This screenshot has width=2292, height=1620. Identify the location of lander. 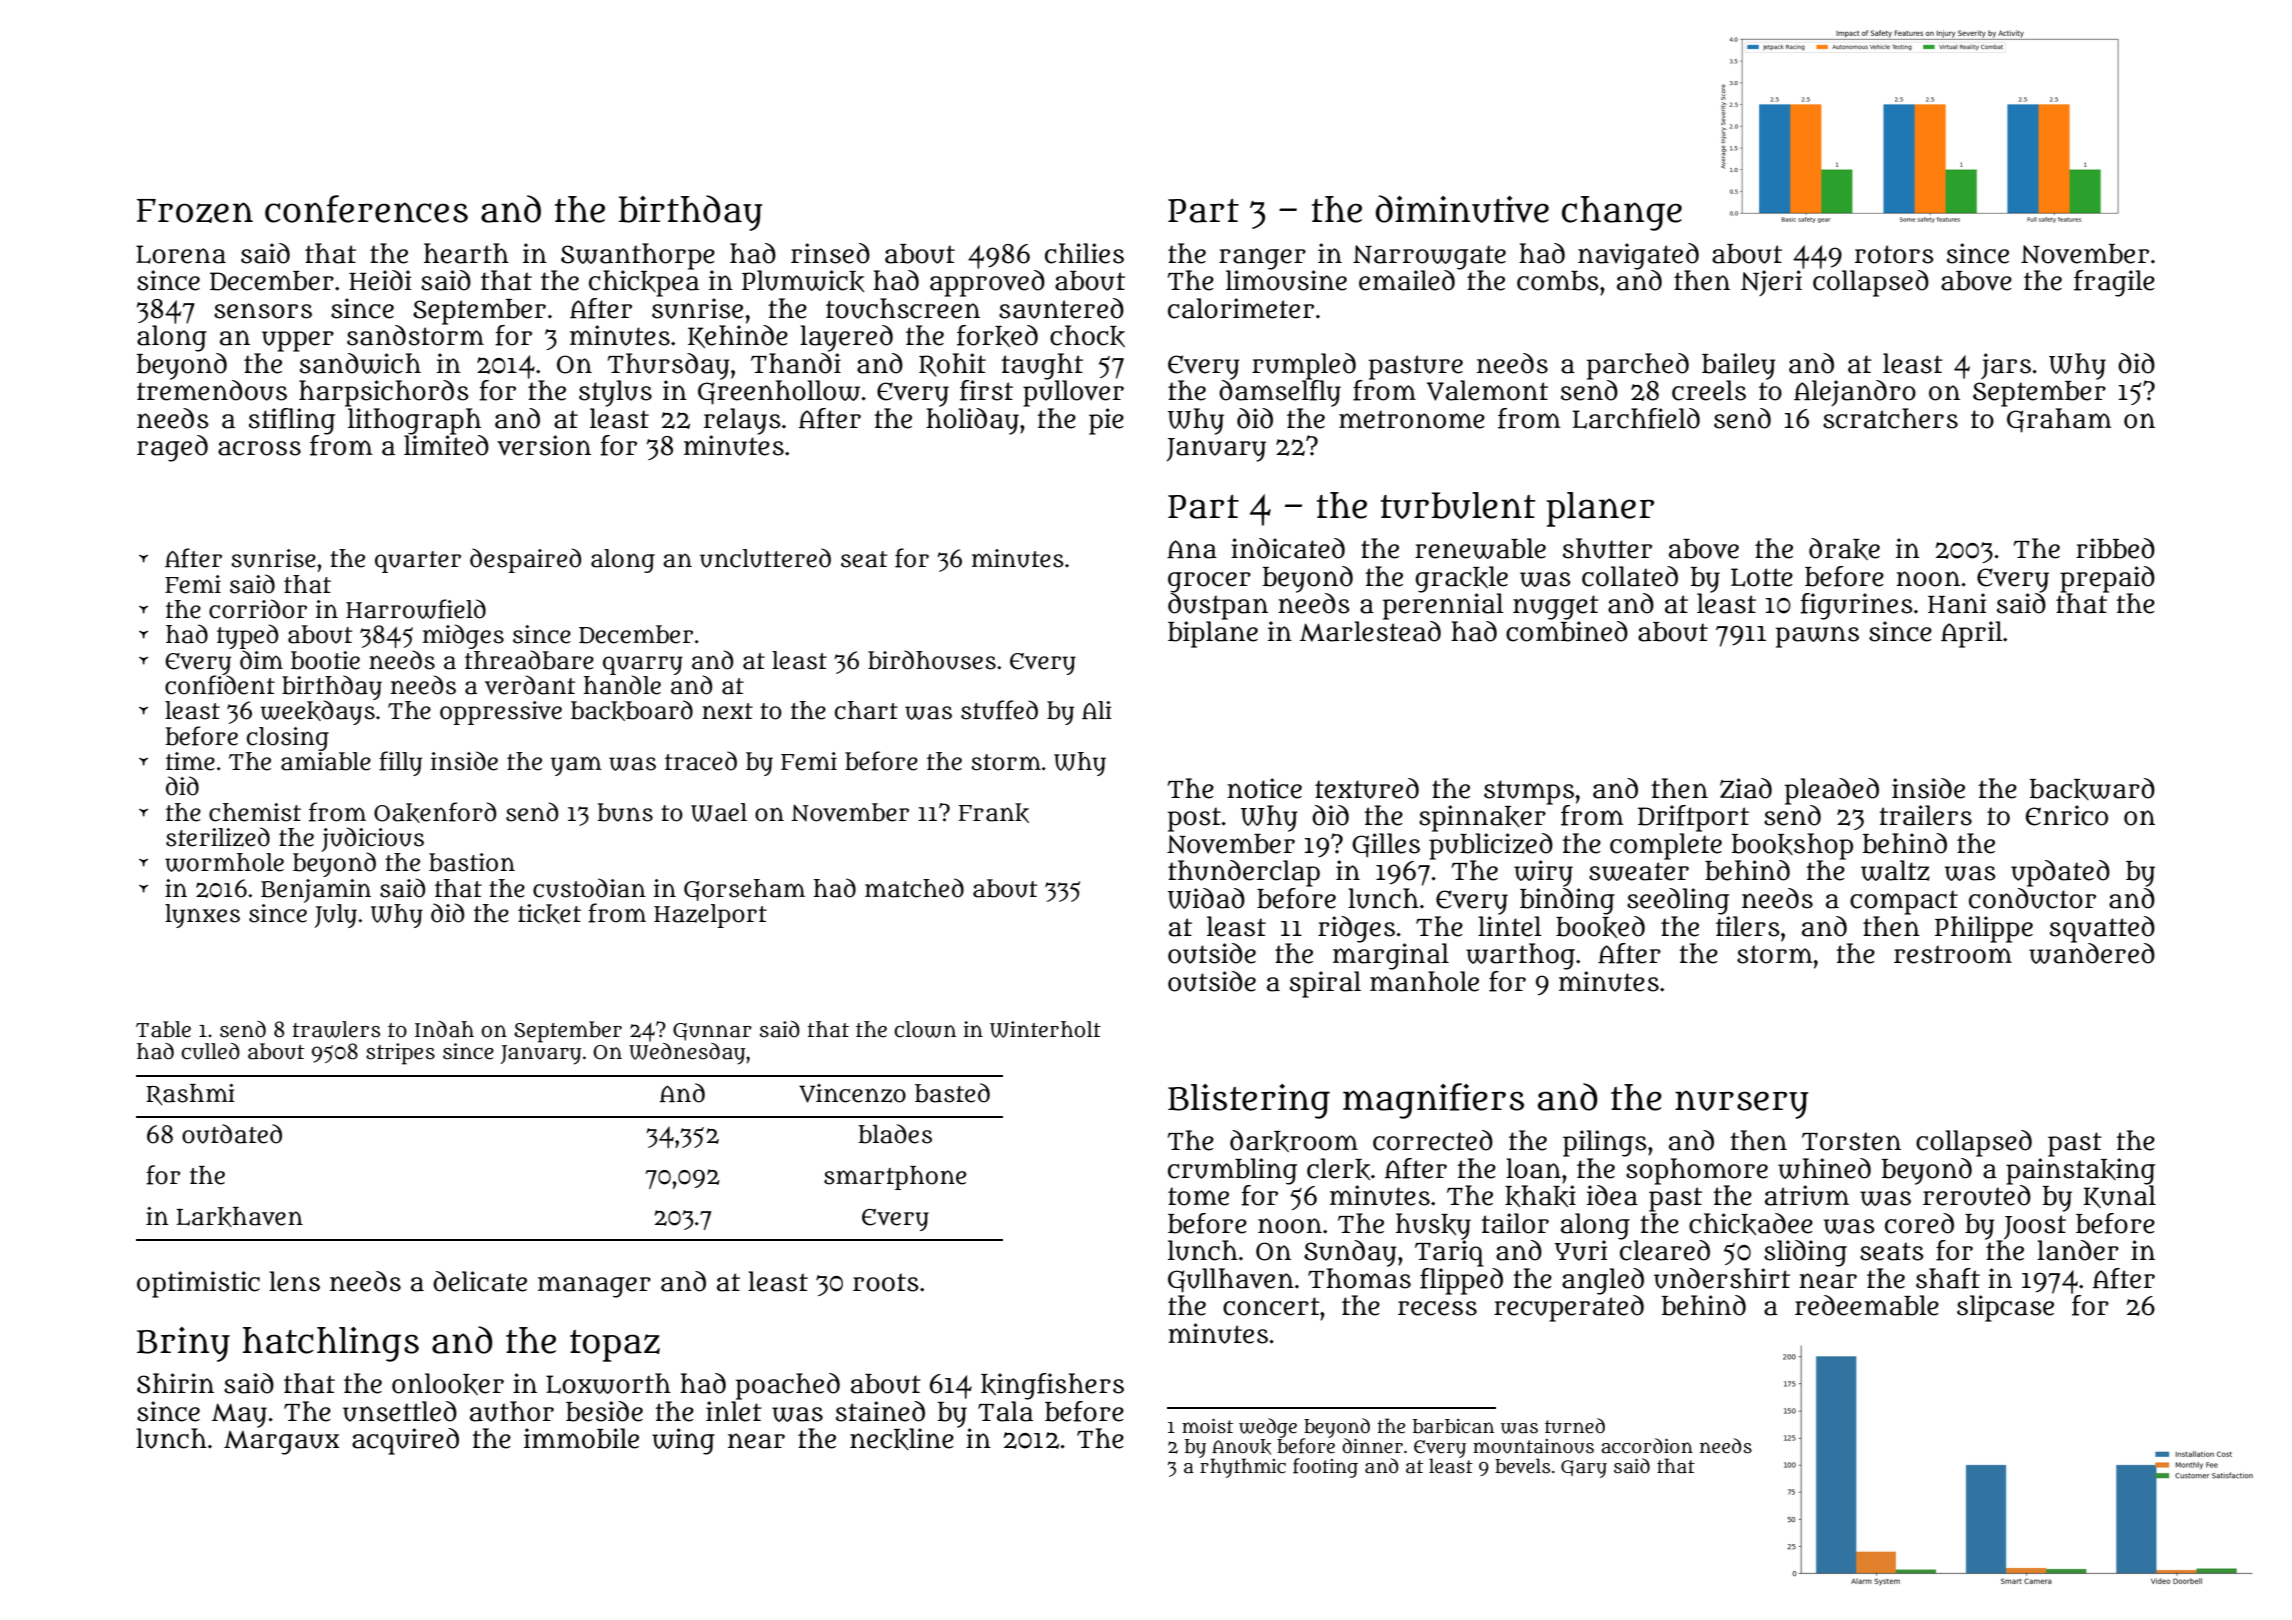
(2078, 1250).
